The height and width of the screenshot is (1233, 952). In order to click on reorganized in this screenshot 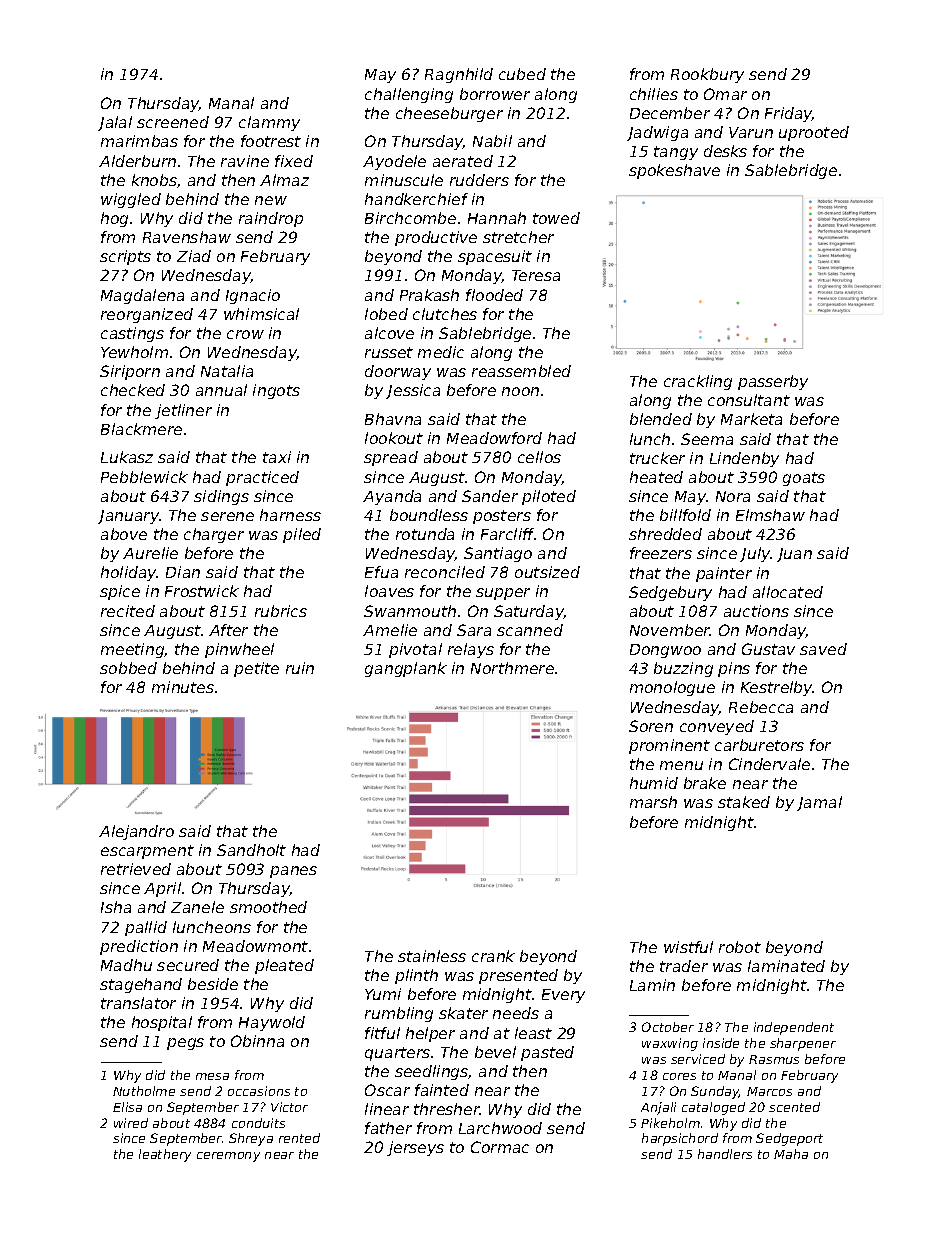, I will do `click(147, 315)`.
